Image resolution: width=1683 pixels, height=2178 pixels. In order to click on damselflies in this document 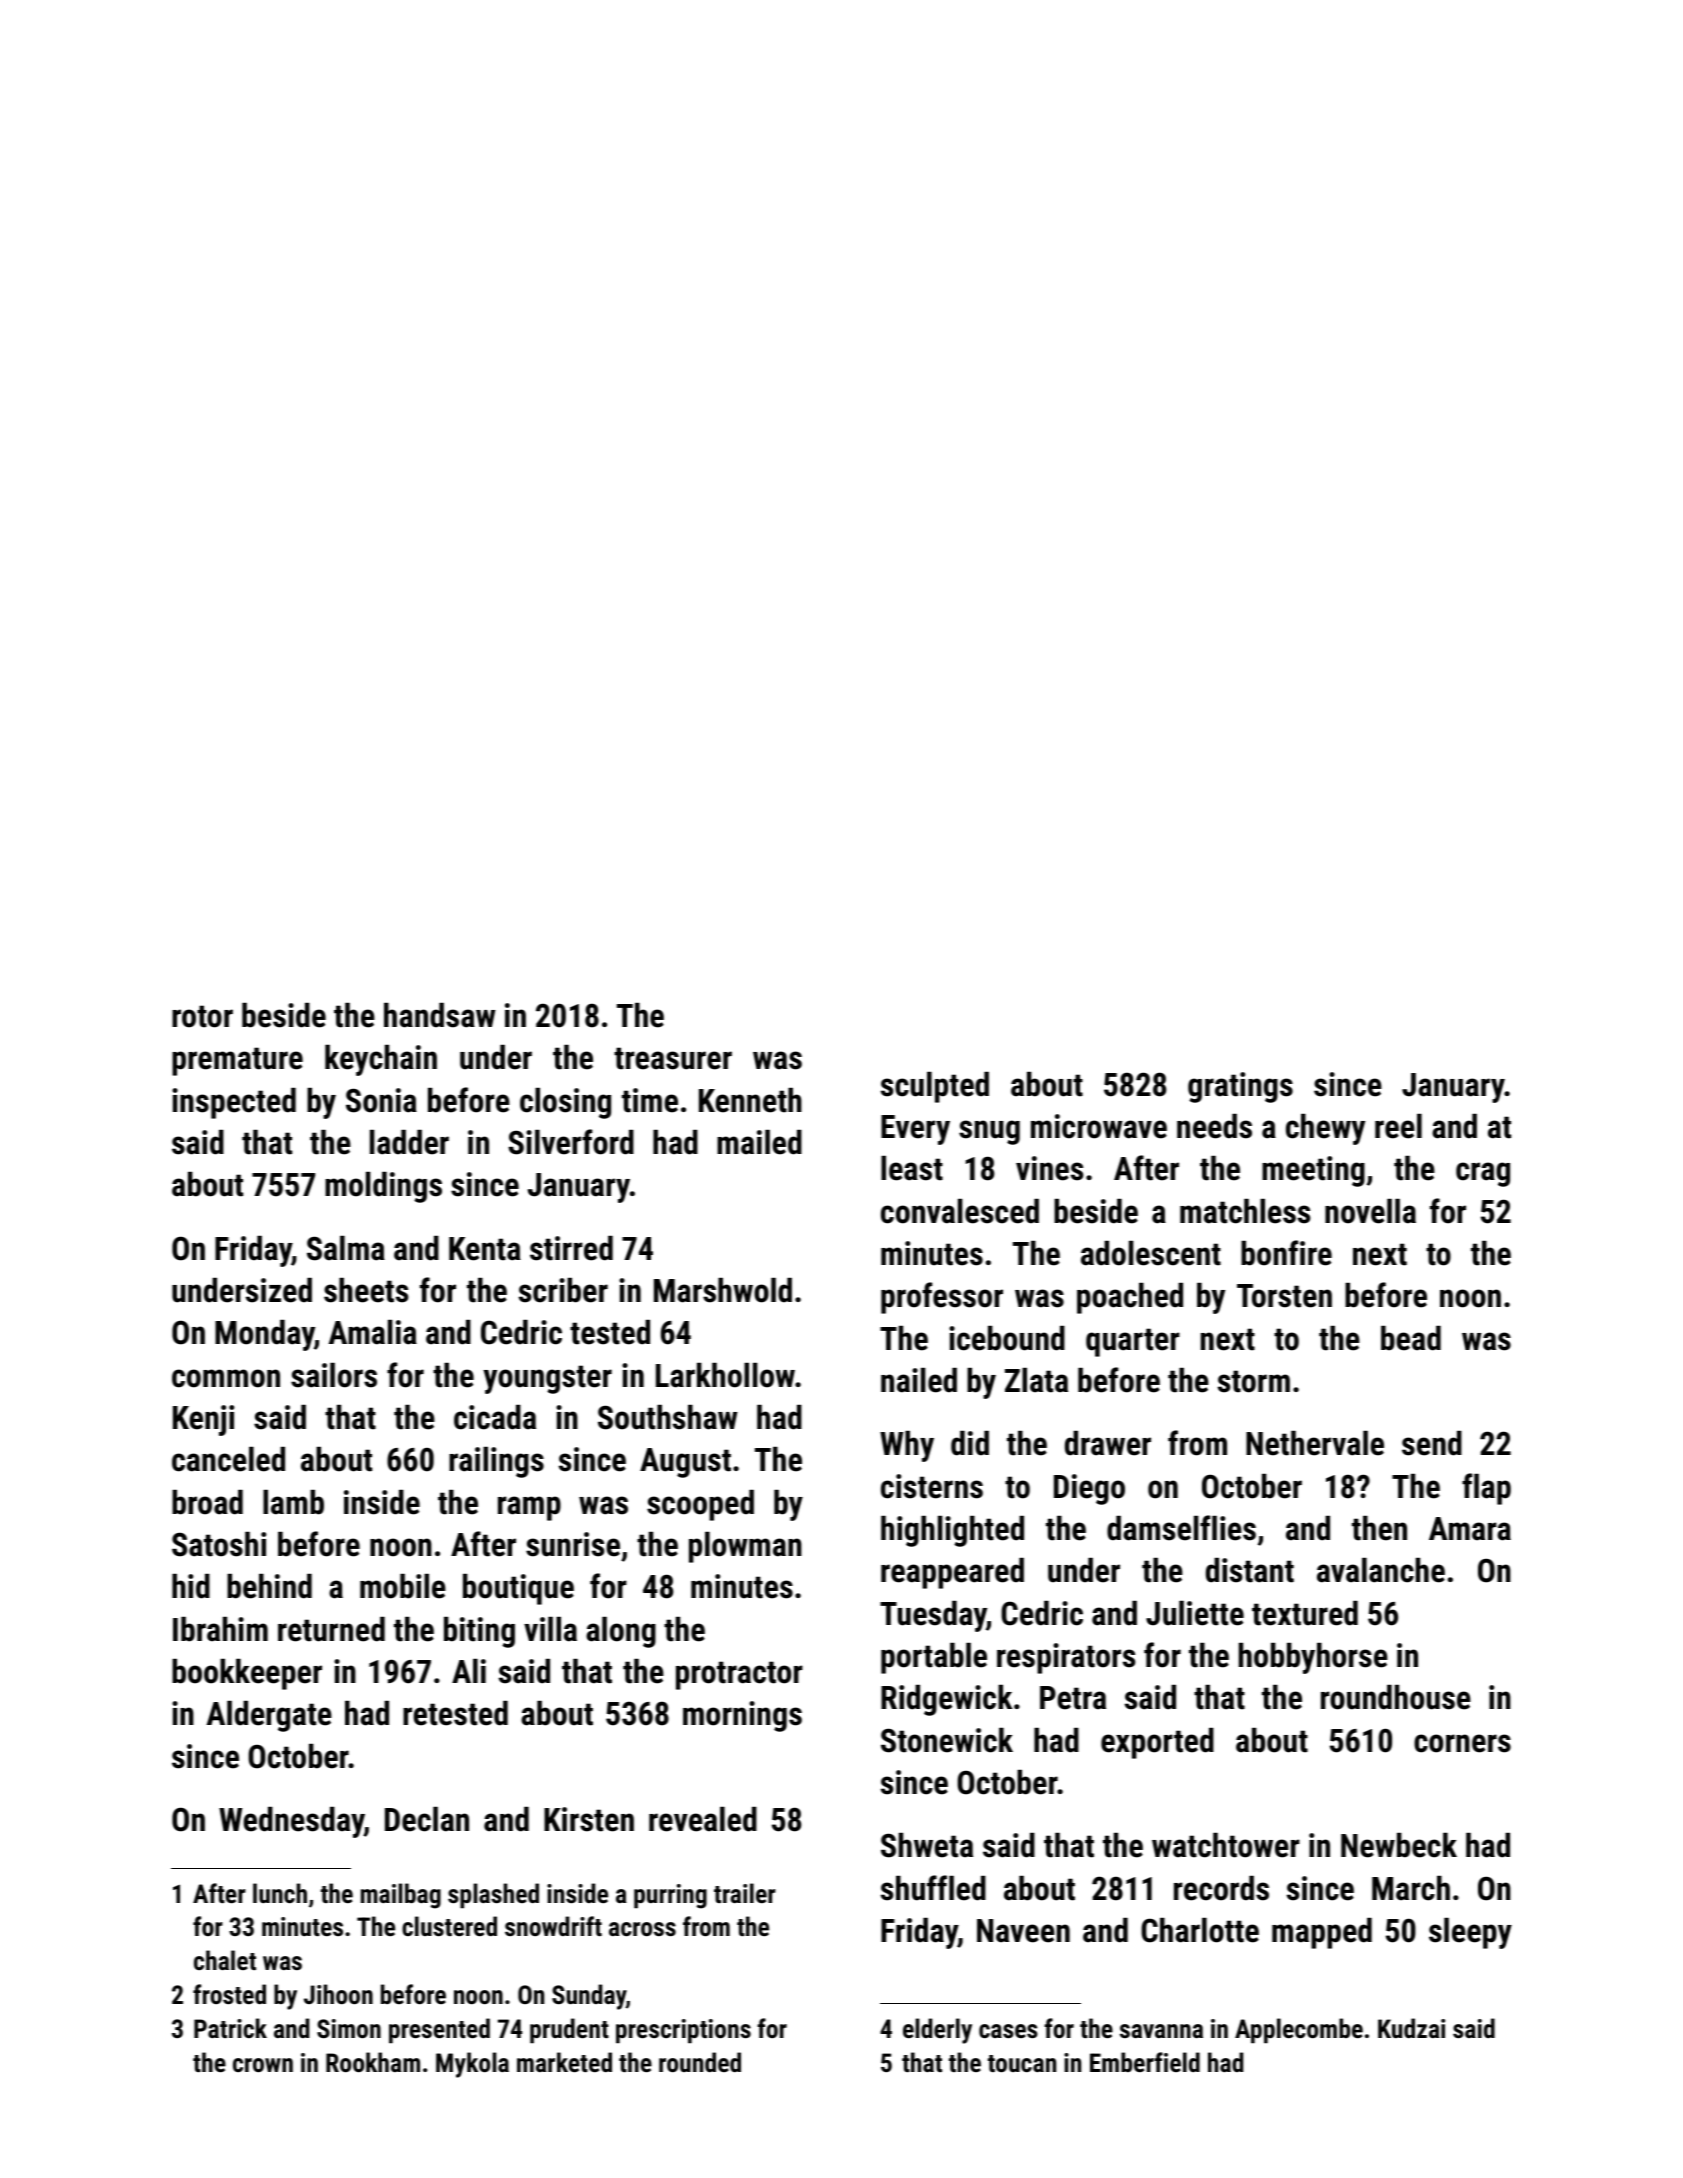, I will do `click(1181, 1528)`.
